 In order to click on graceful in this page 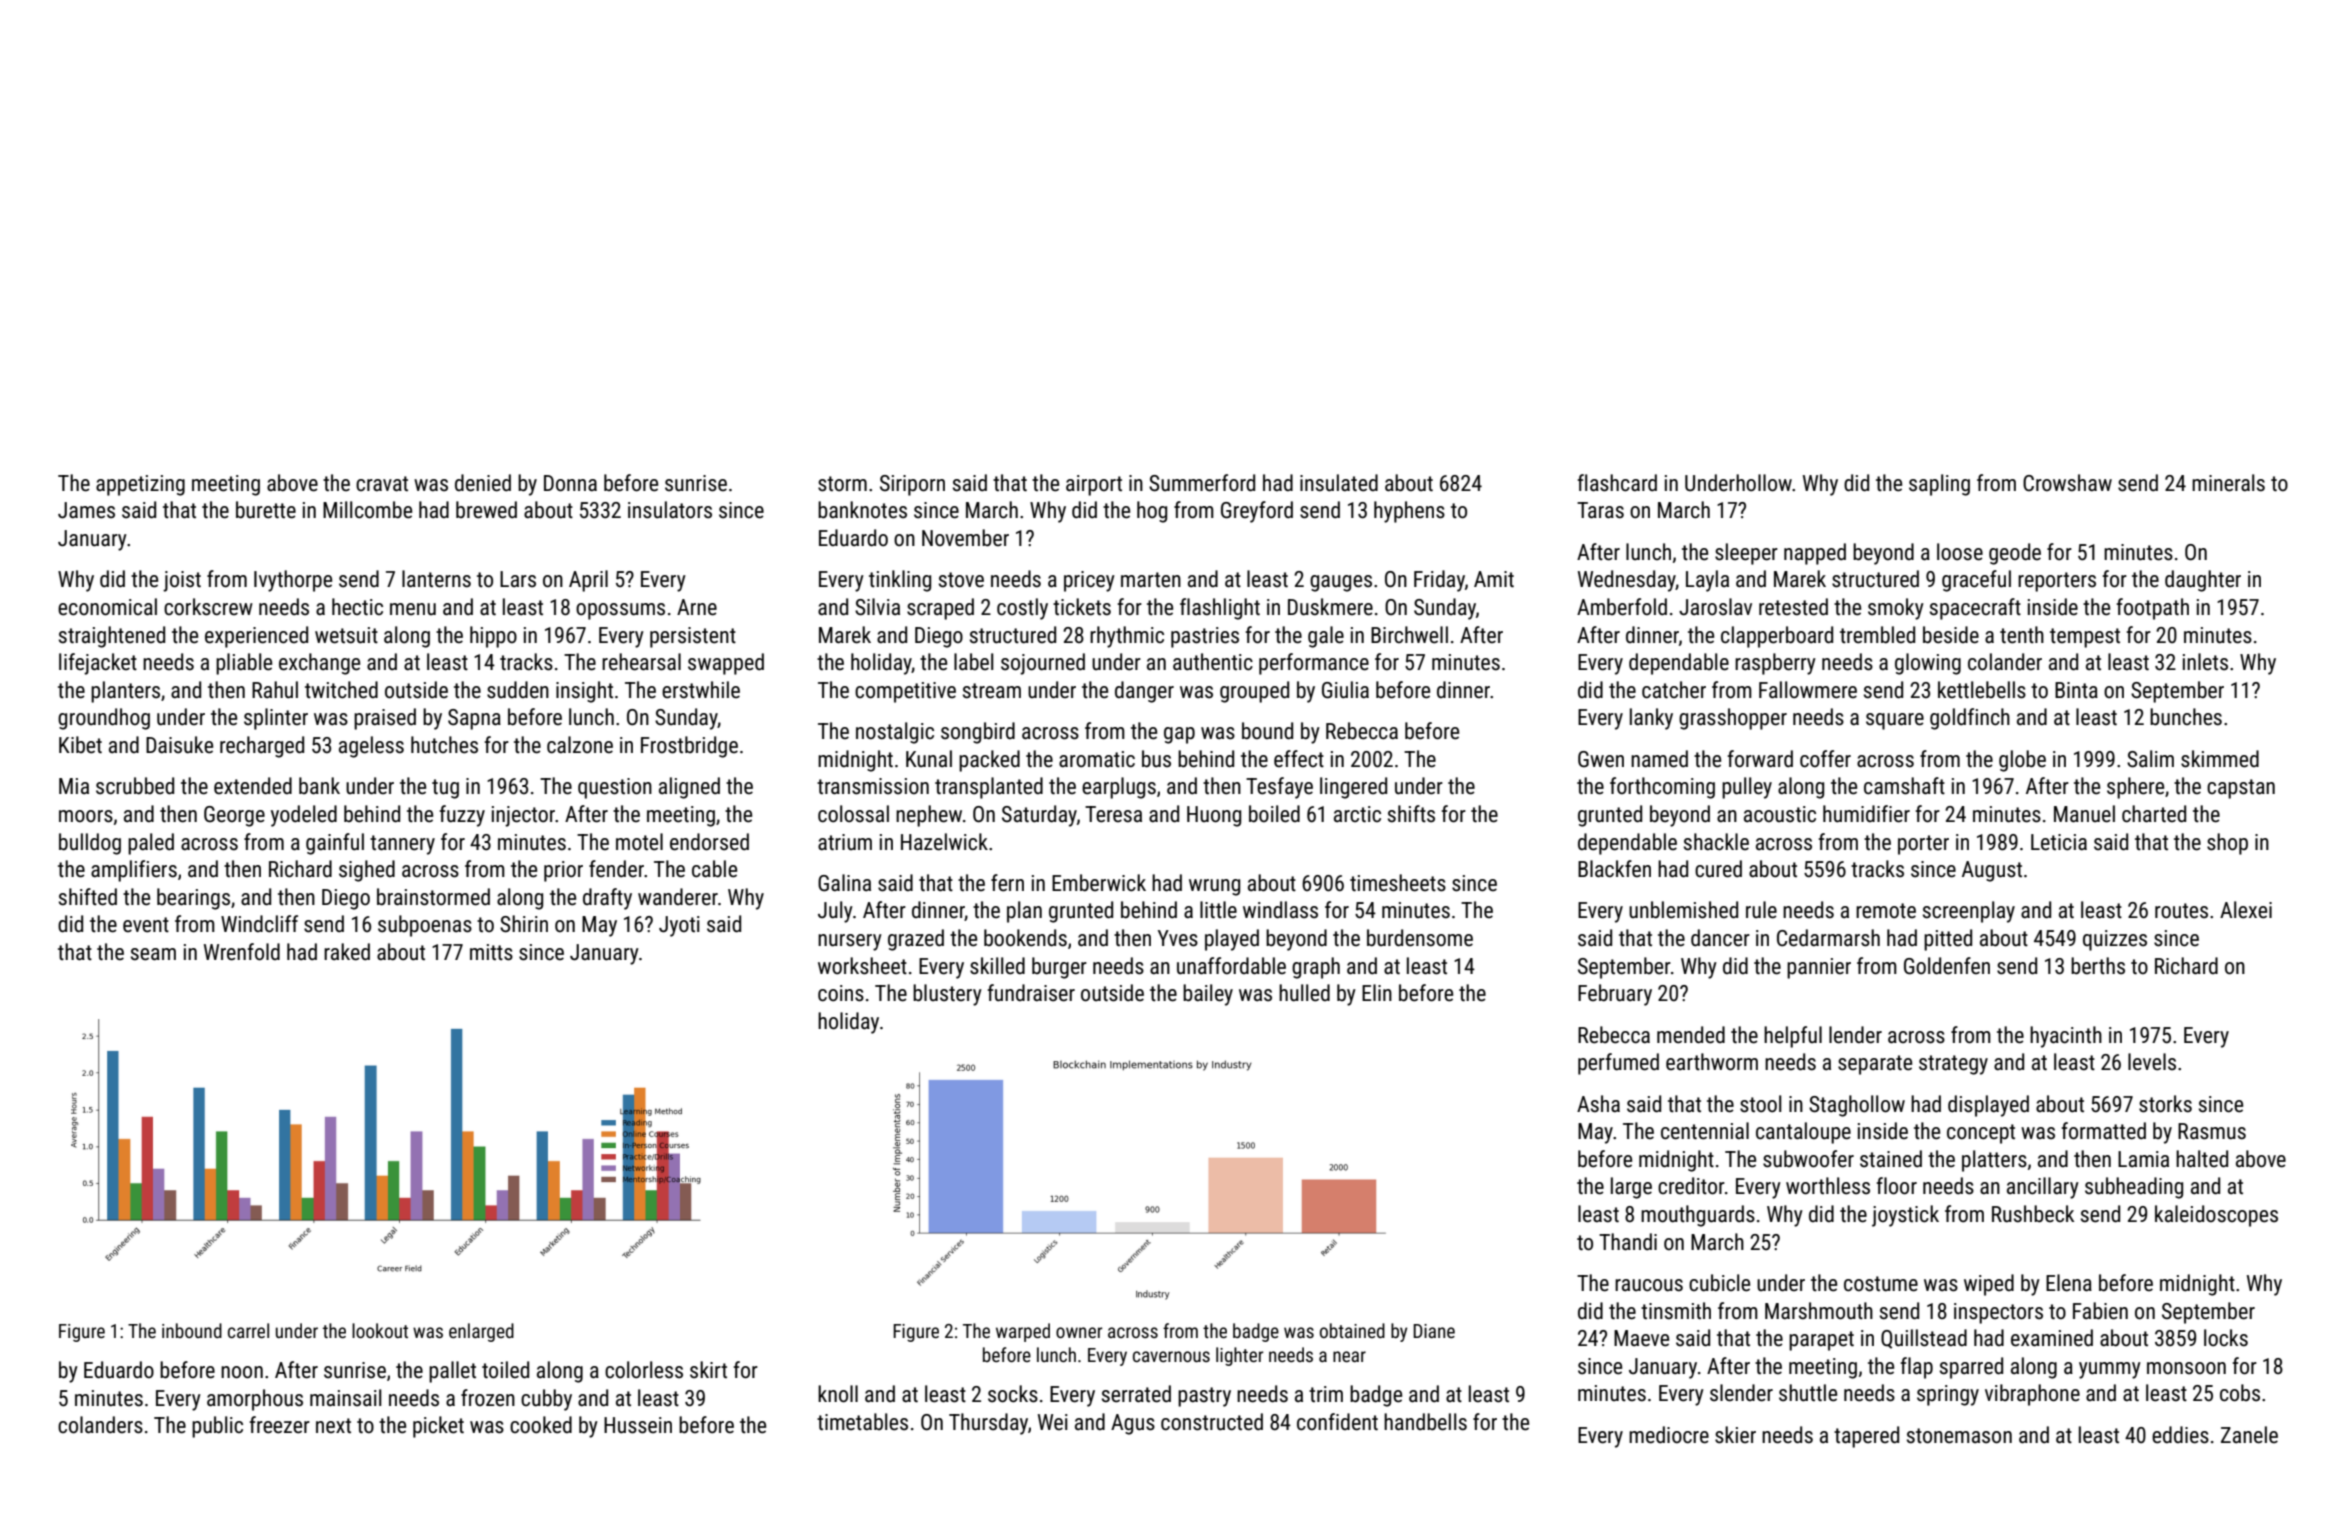, I will do `click(1976, 581)`.
